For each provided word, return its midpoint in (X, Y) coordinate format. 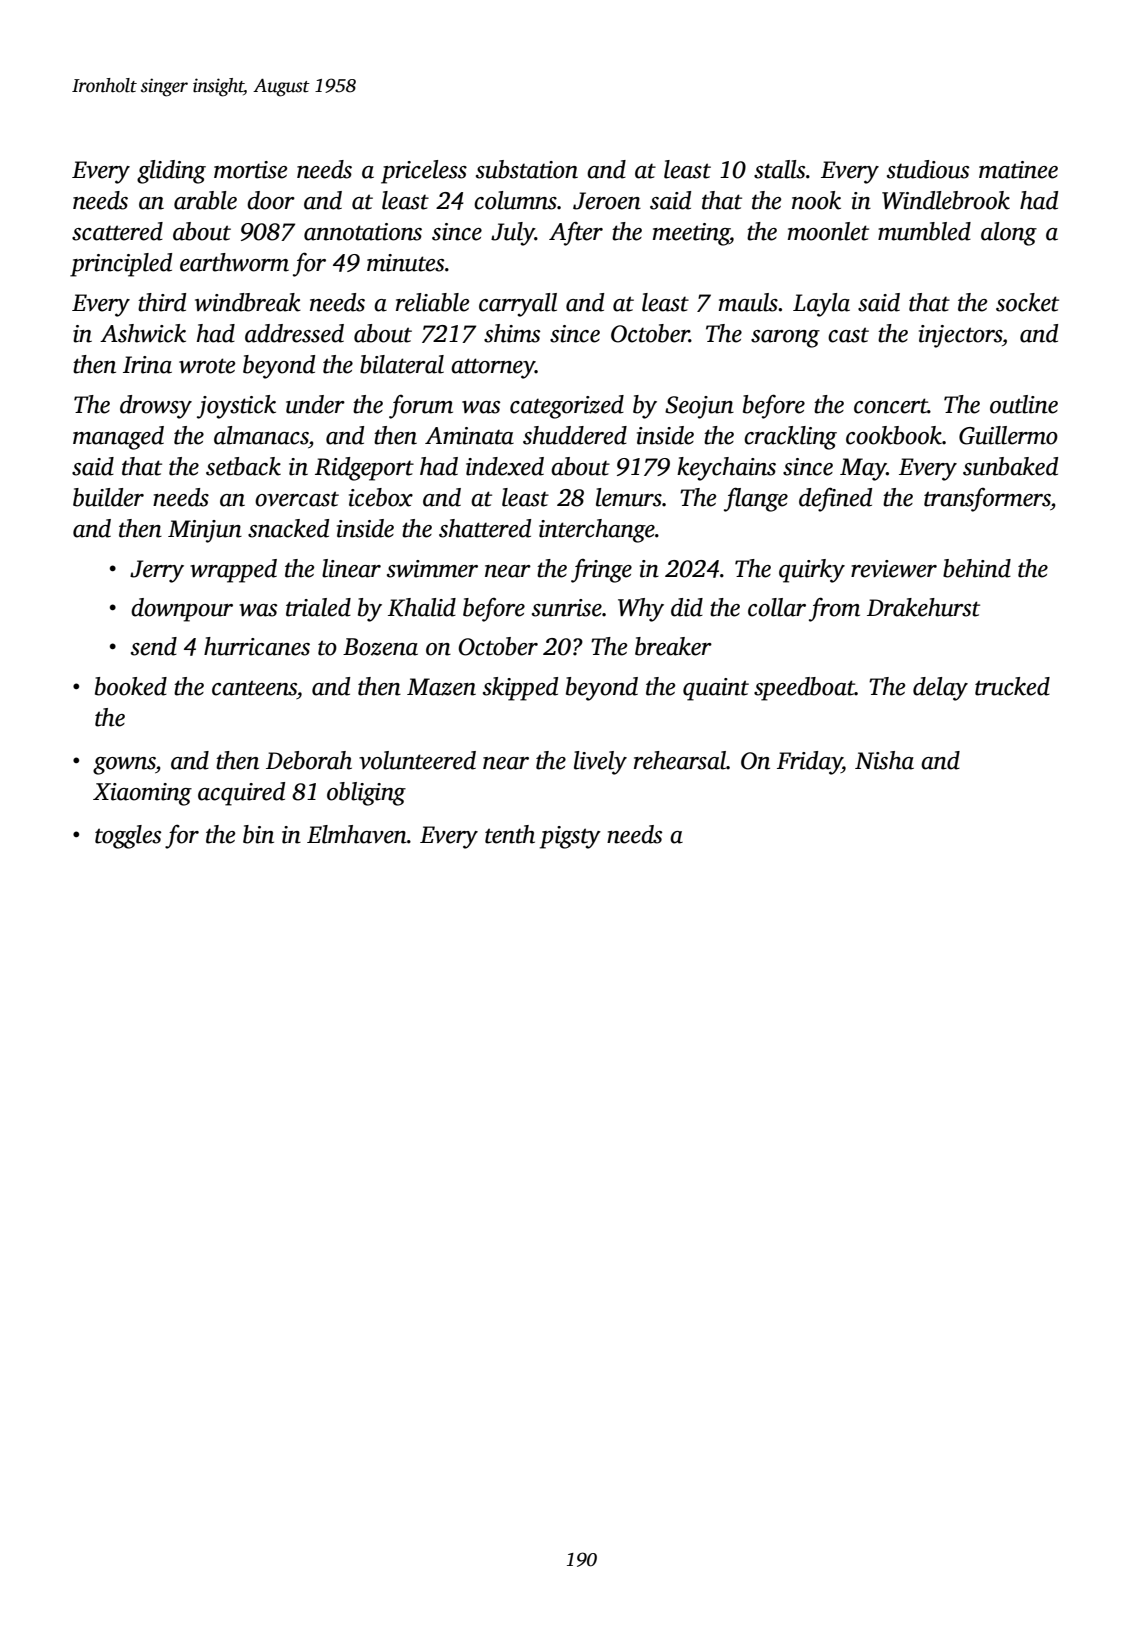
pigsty (570, 837)
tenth (510, 834)
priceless (424, 172)
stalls (779, 169)
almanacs (261, 435)
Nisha (884, 760)
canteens (254, 688)
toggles (128, 837)
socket (1027, 302)
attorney (493, 368)
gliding (171, 172)
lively (600, 763)
